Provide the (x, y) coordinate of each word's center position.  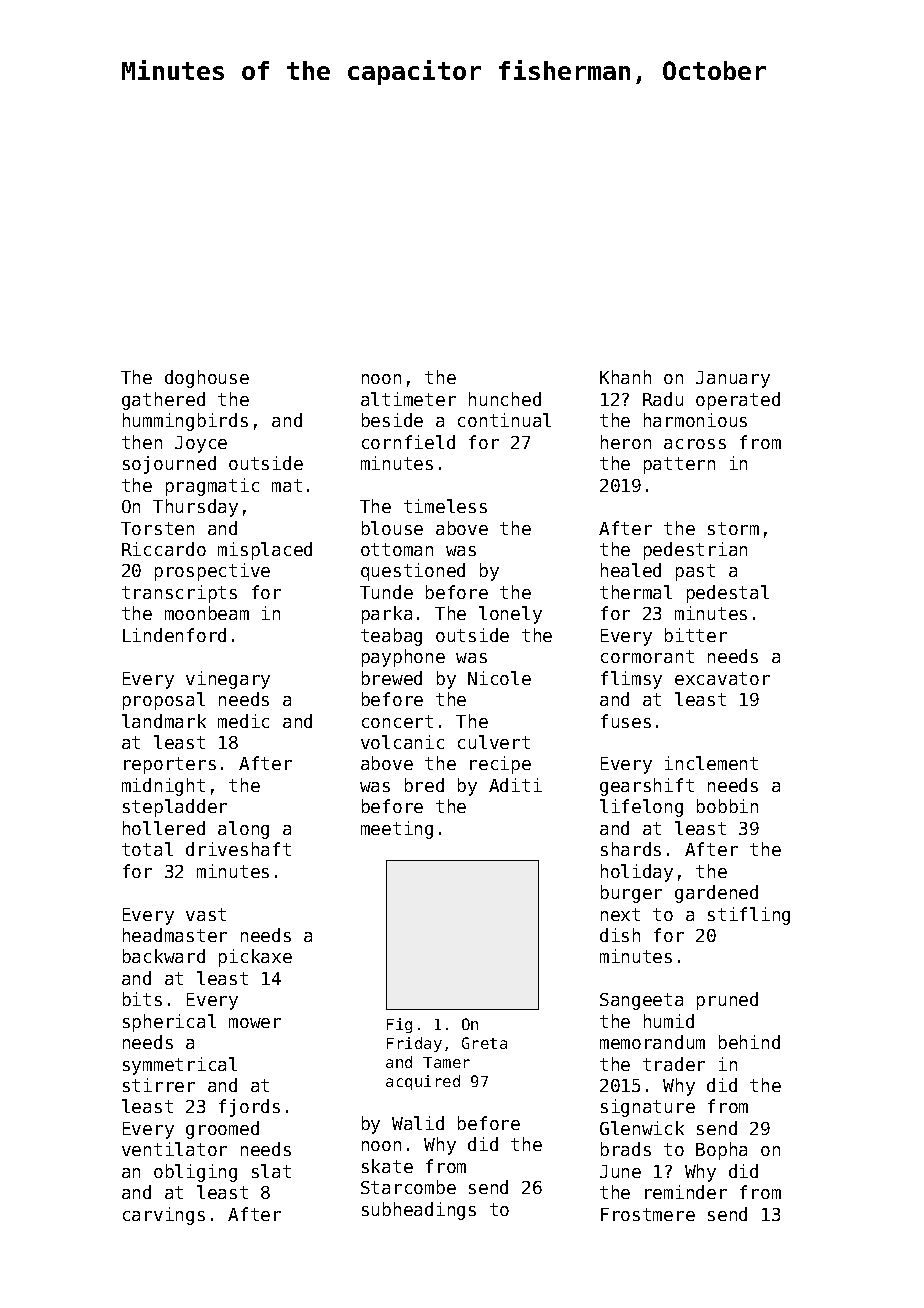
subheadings (419, 1211)
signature (648, 1108)
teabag (391, 637)
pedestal (728, 594)
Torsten (157, 528)
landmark (164, 721)
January (733, 379)
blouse (392, 528)
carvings (164, 1216)
